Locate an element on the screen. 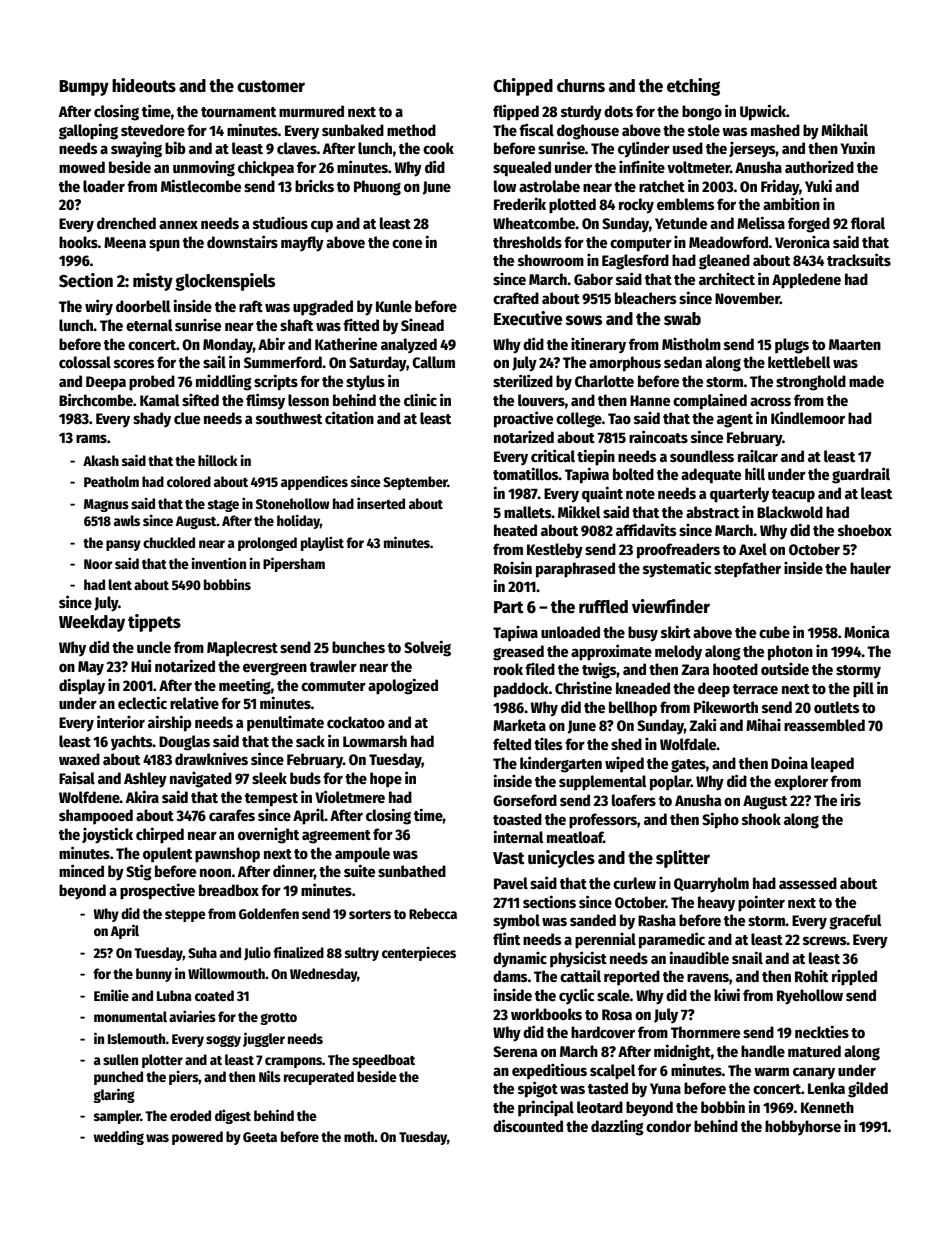 The width and height of the screenshot is (952, 1233). pansy is located at coordinates (123, 545).
